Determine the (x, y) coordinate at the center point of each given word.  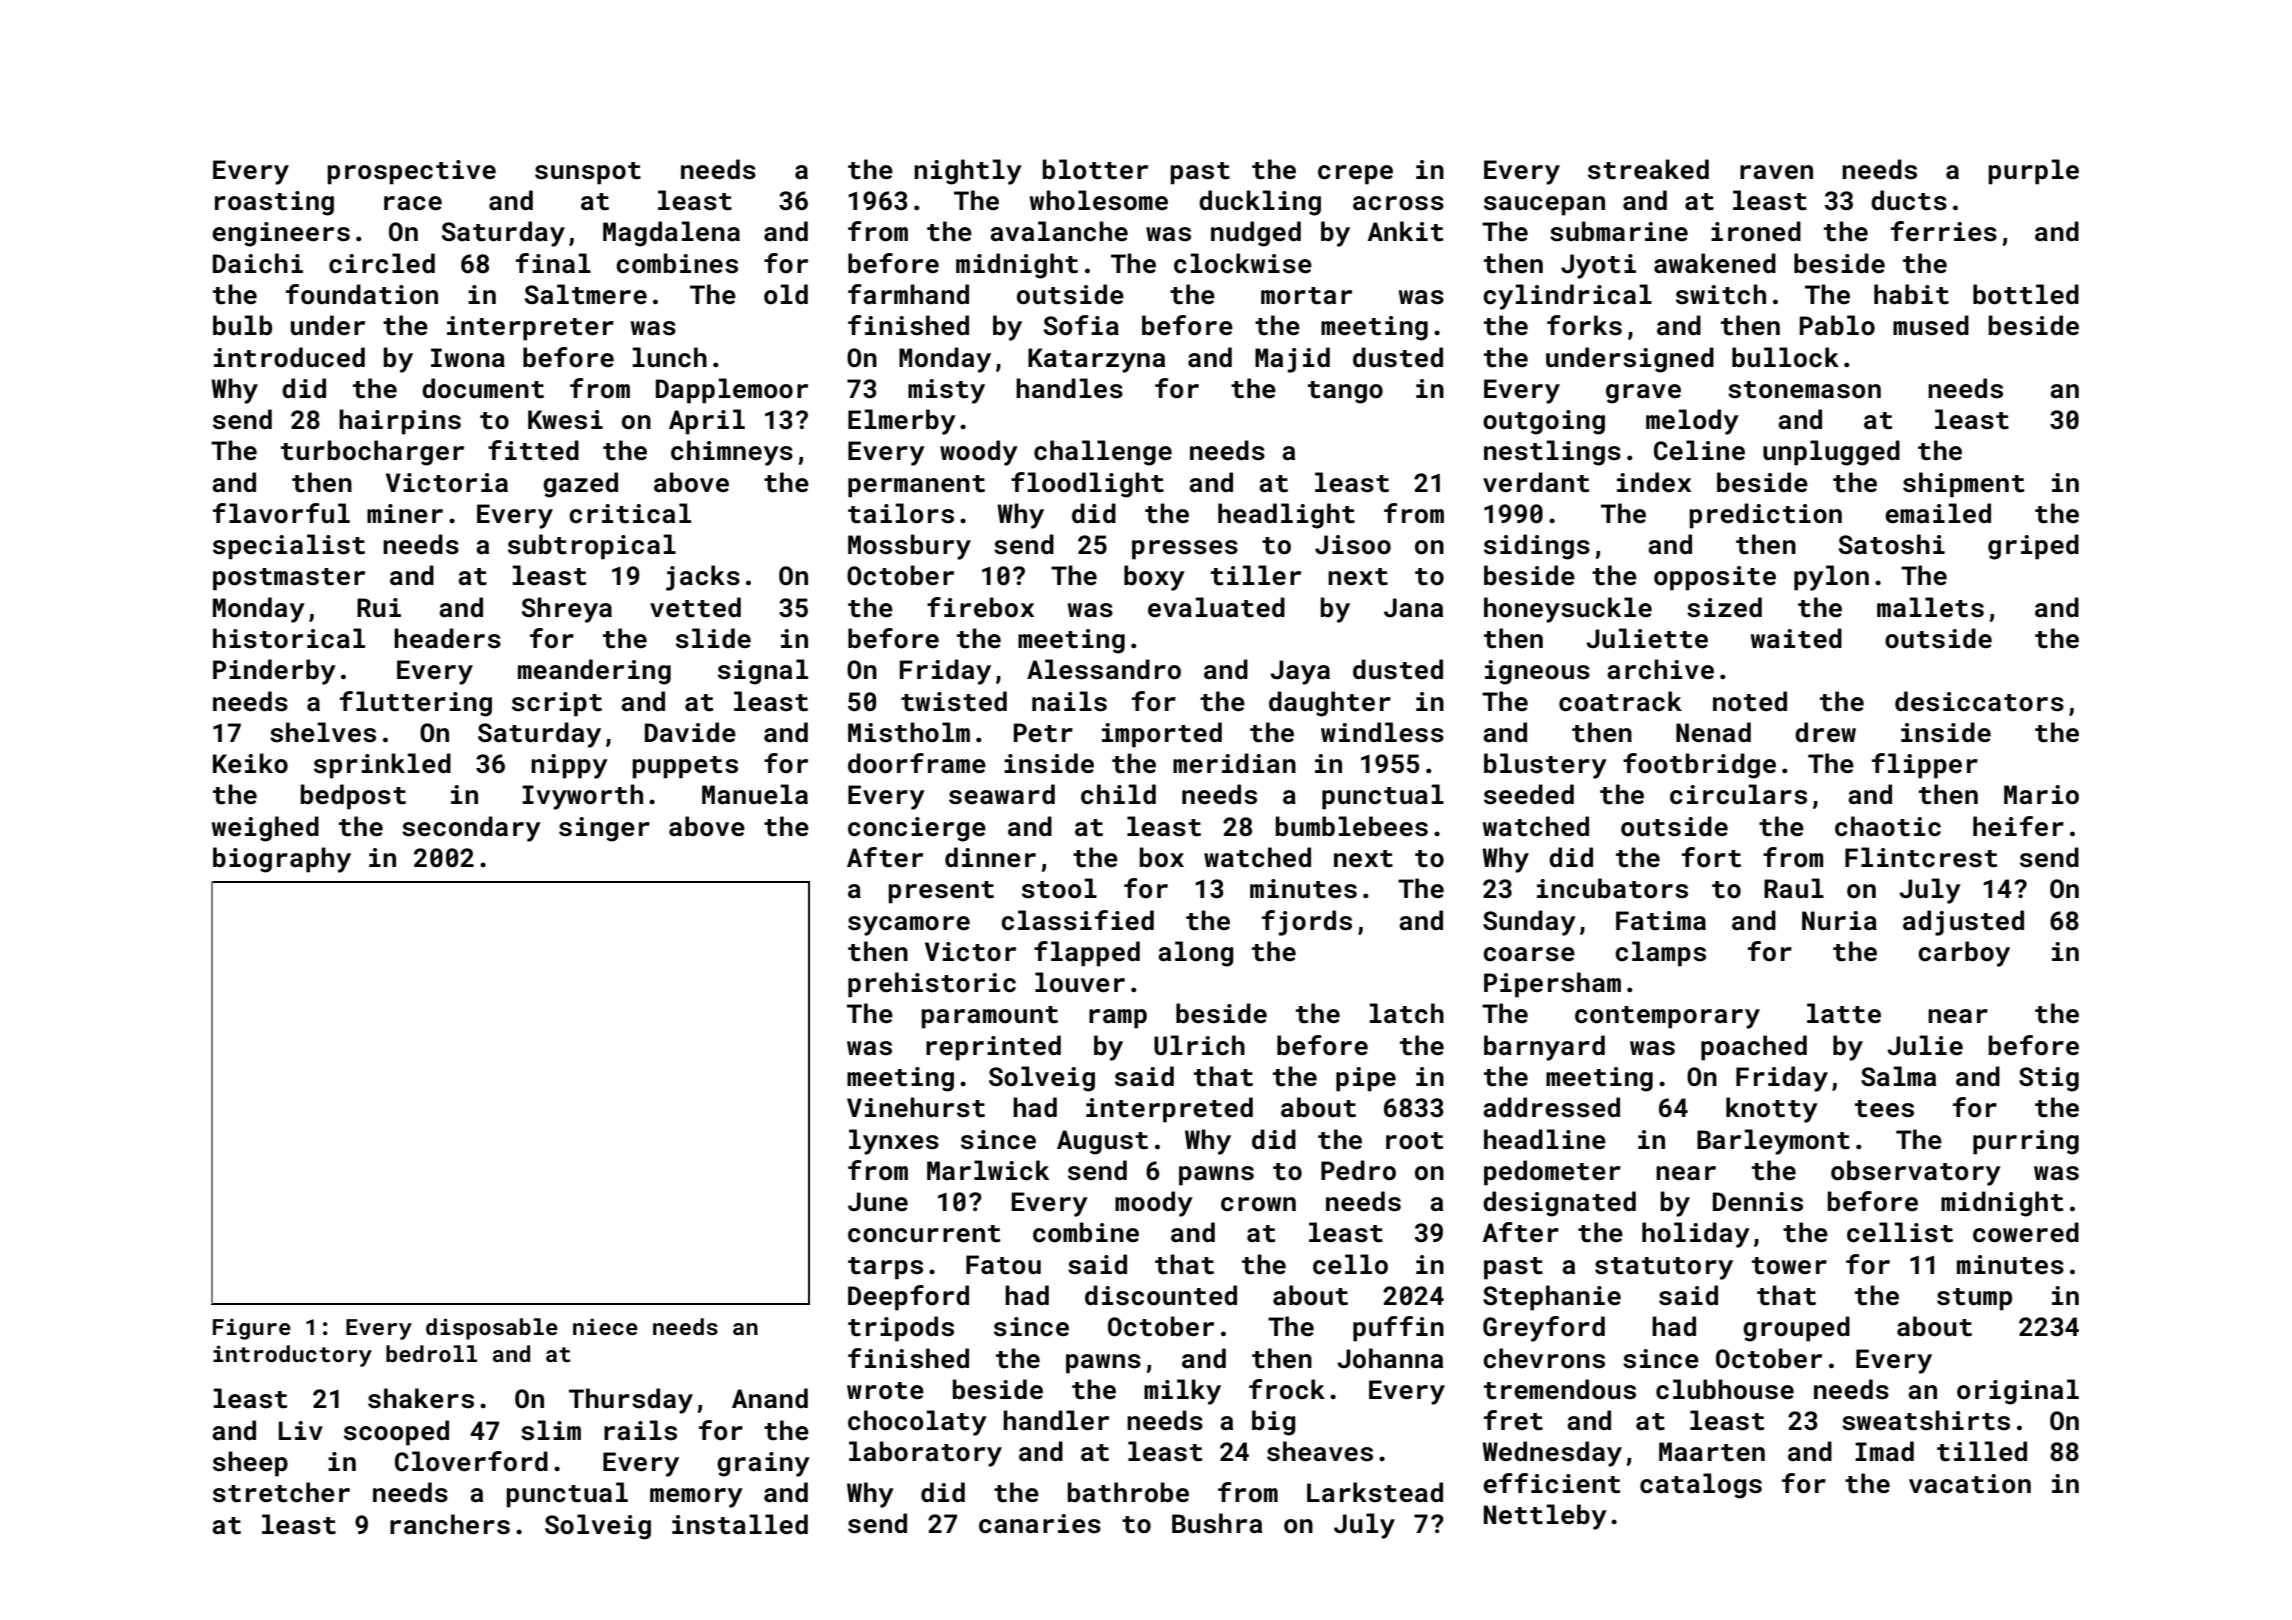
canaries (1040, 1524)
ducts (1909, 200)
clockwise (1243, 263)
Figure (252, 1329)
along (1196, 954)
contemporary (1667, 1017)
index (1654, 482)
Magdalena (671, 234)
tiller (1256, 575)
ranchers (450, 1524)
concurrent (924, 1234)
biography (282, 860)
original (2018, 1392)
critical (630, 513)
